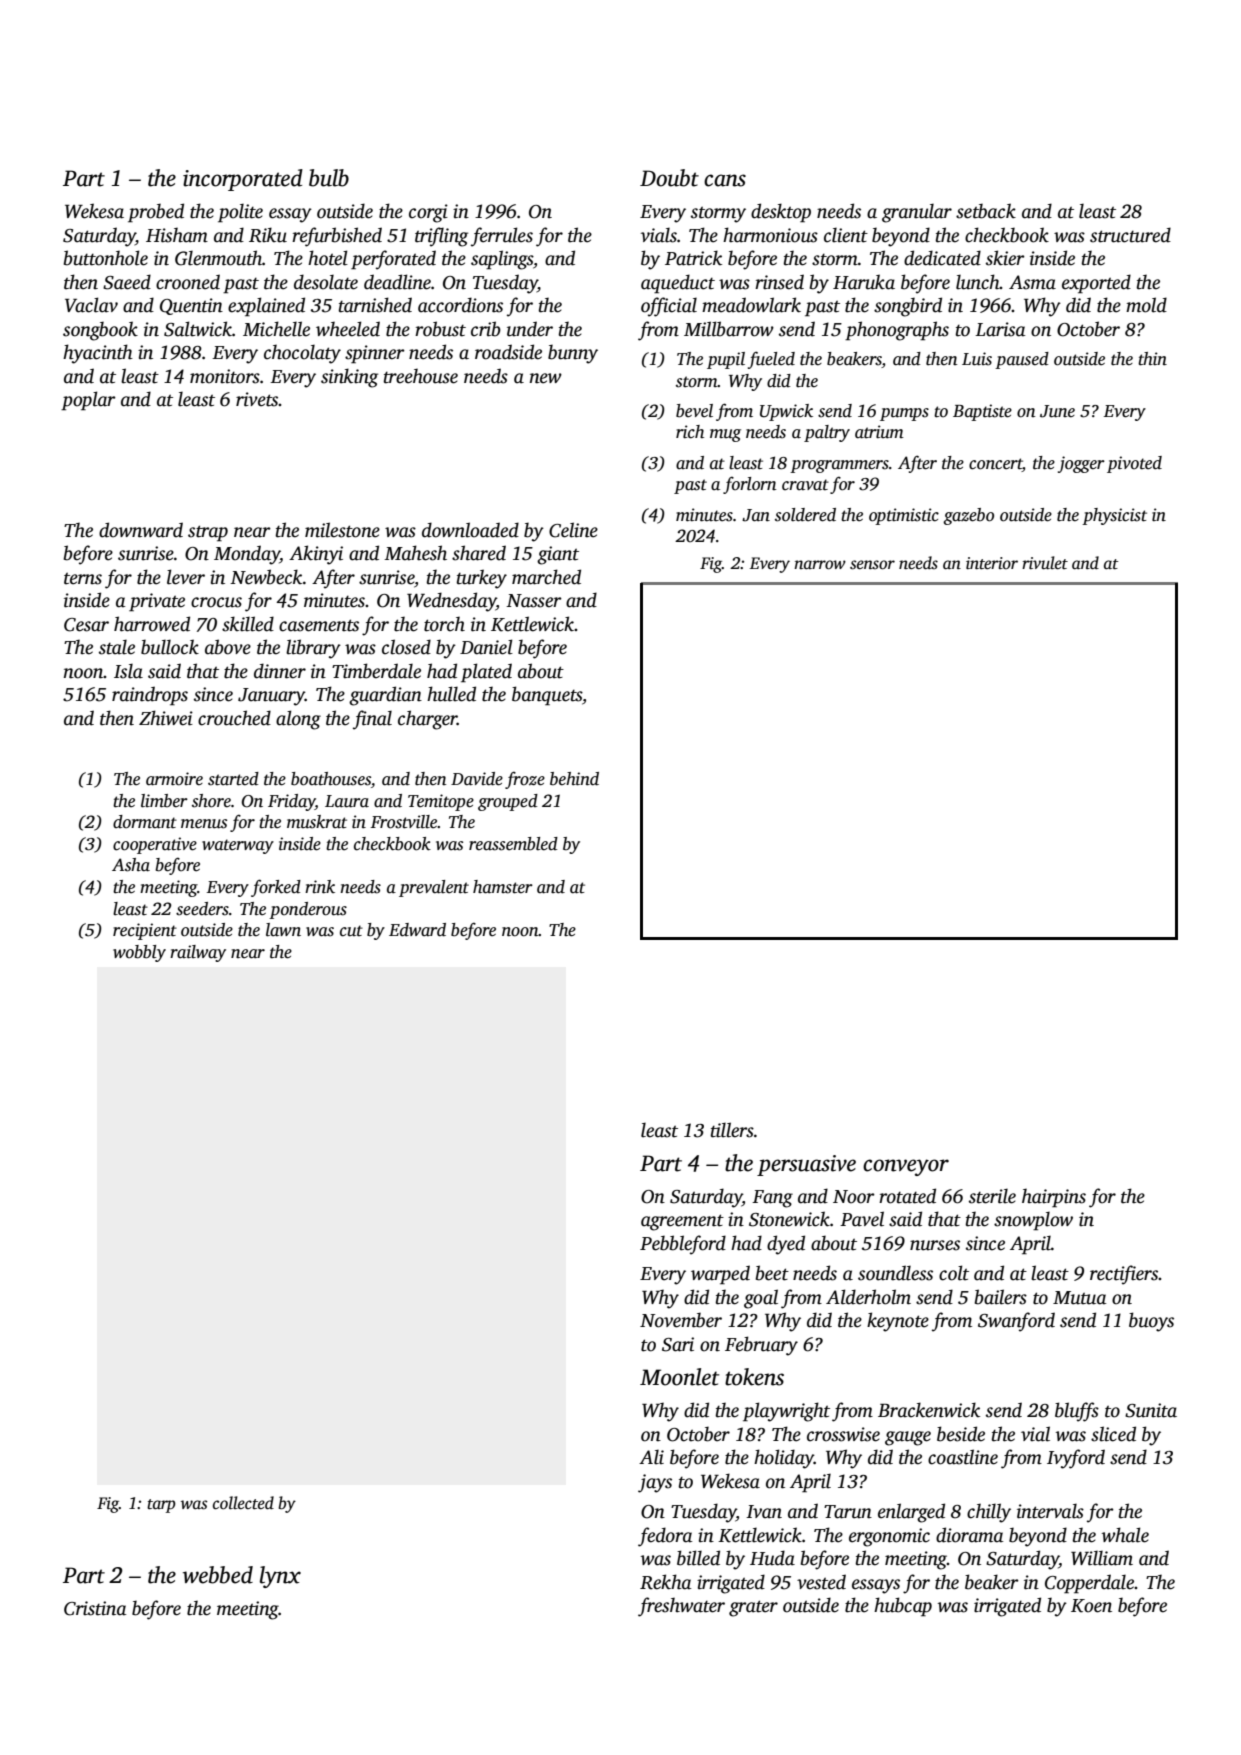 Image resolution: width=1241 pixels, height=1755 pixels. I want to click on marched, so click(546, 577).
